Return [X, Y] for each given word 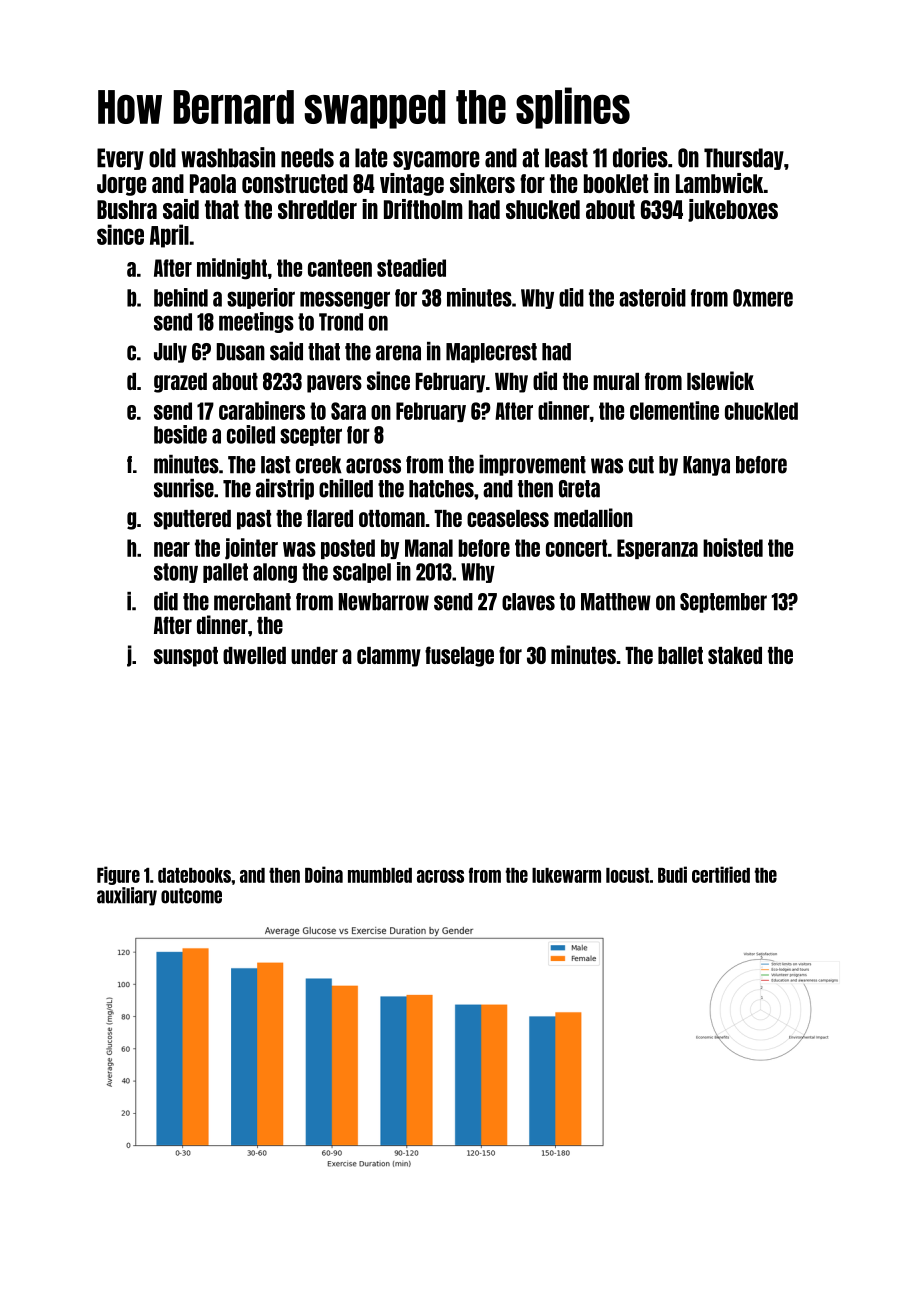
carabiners [262, 410]
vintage [412, 184]
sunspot [186, 657]
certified [721, 874]
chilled [346, 488]
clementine [674, 410]
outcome [191, 896]
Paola [213, 183]
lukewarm [566, 875]
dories [640, 157]
